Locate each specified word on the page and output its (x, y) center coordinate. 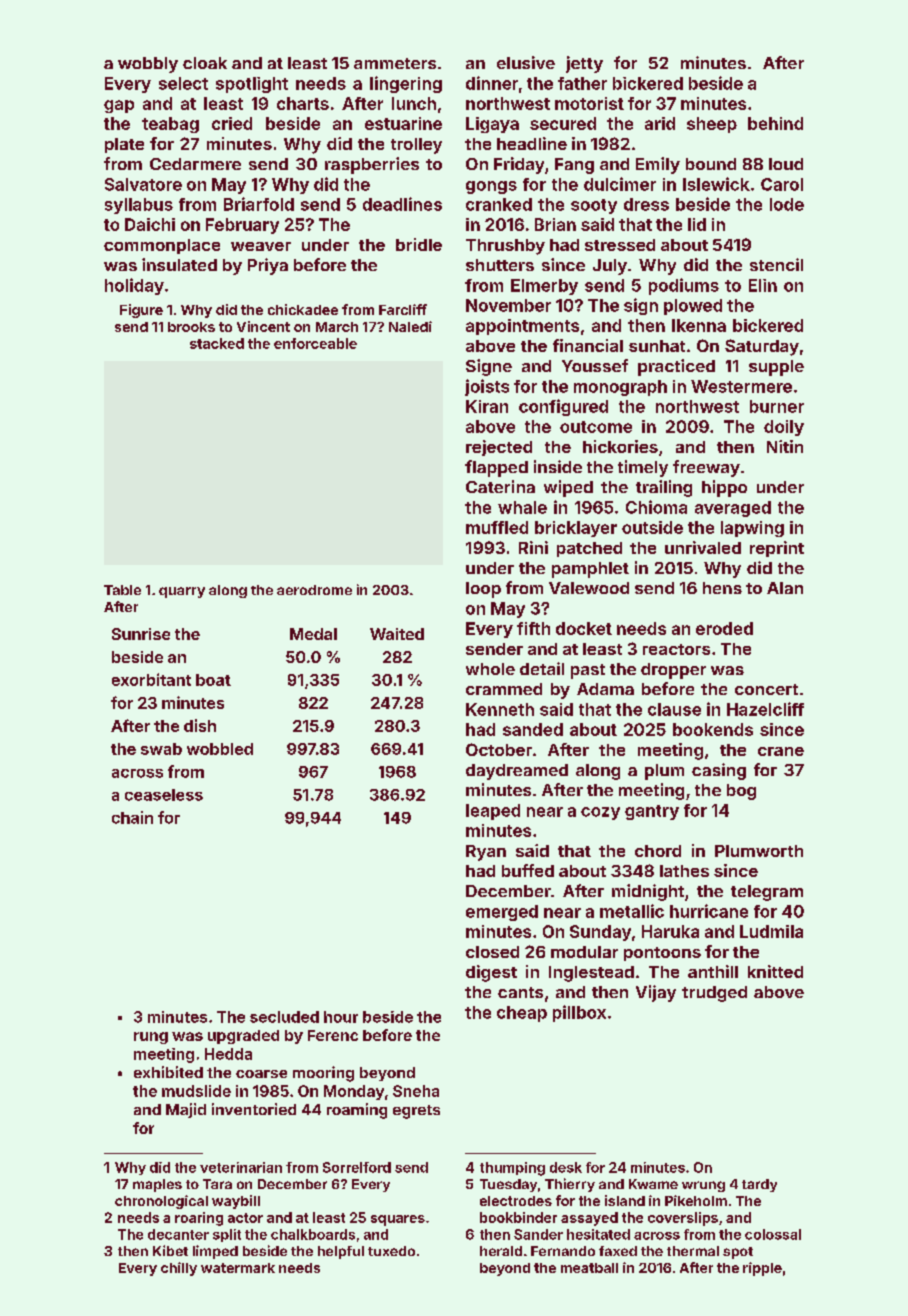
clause (674, 709)
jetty (584, 64)
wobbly (148, 65)
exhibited (168, 1072)
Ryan (486, 853)
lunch (414, 103)
